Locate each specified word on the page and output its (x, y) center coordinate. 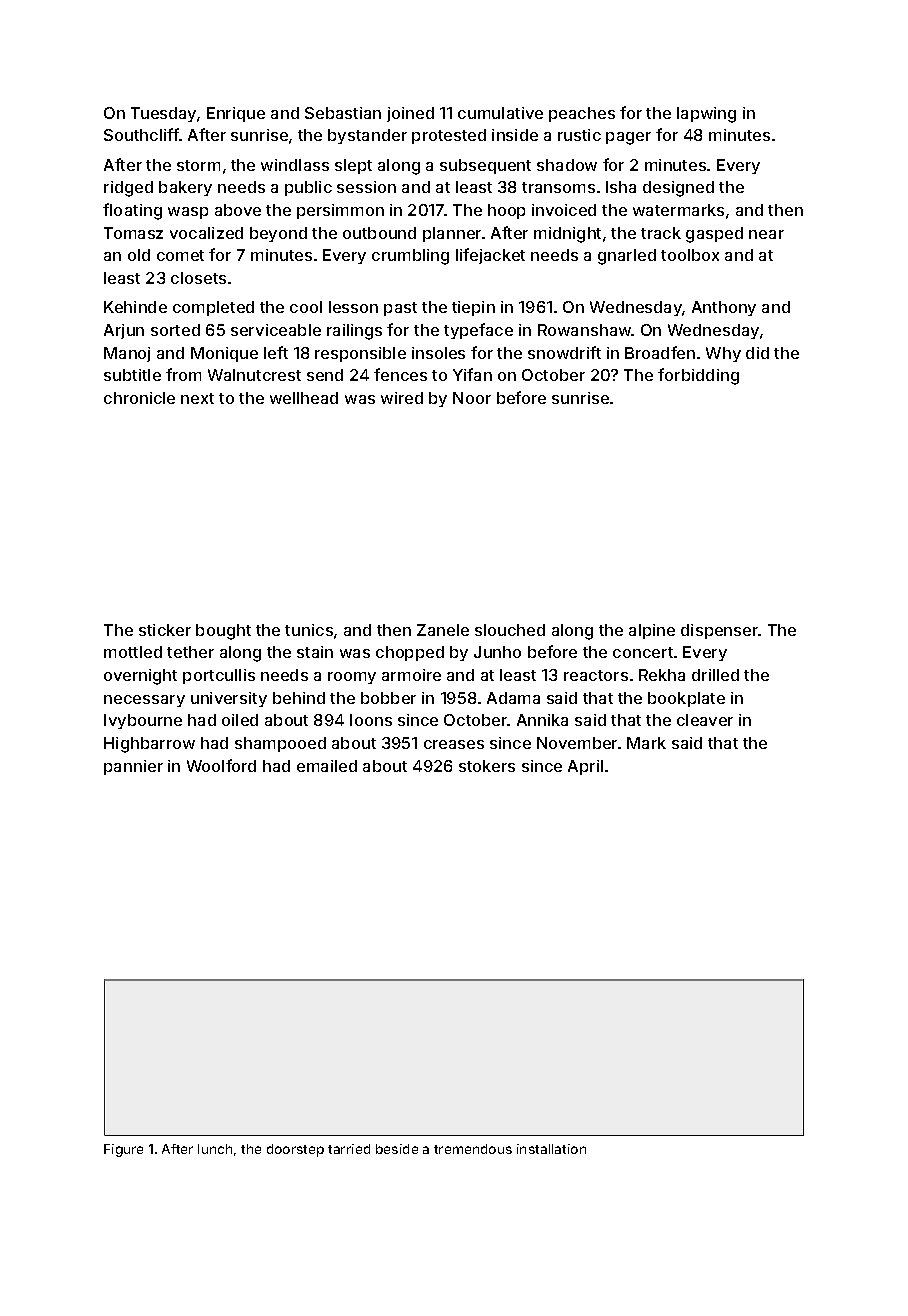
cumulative (500, 113)
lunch (215, 1149)
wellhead (304, 398)
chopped (410, 653)
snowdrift (564, 352)
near (766, 234)
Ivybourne (143, 721)
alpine (652, 631)
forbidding (698, 376)
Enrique (236, 114)
